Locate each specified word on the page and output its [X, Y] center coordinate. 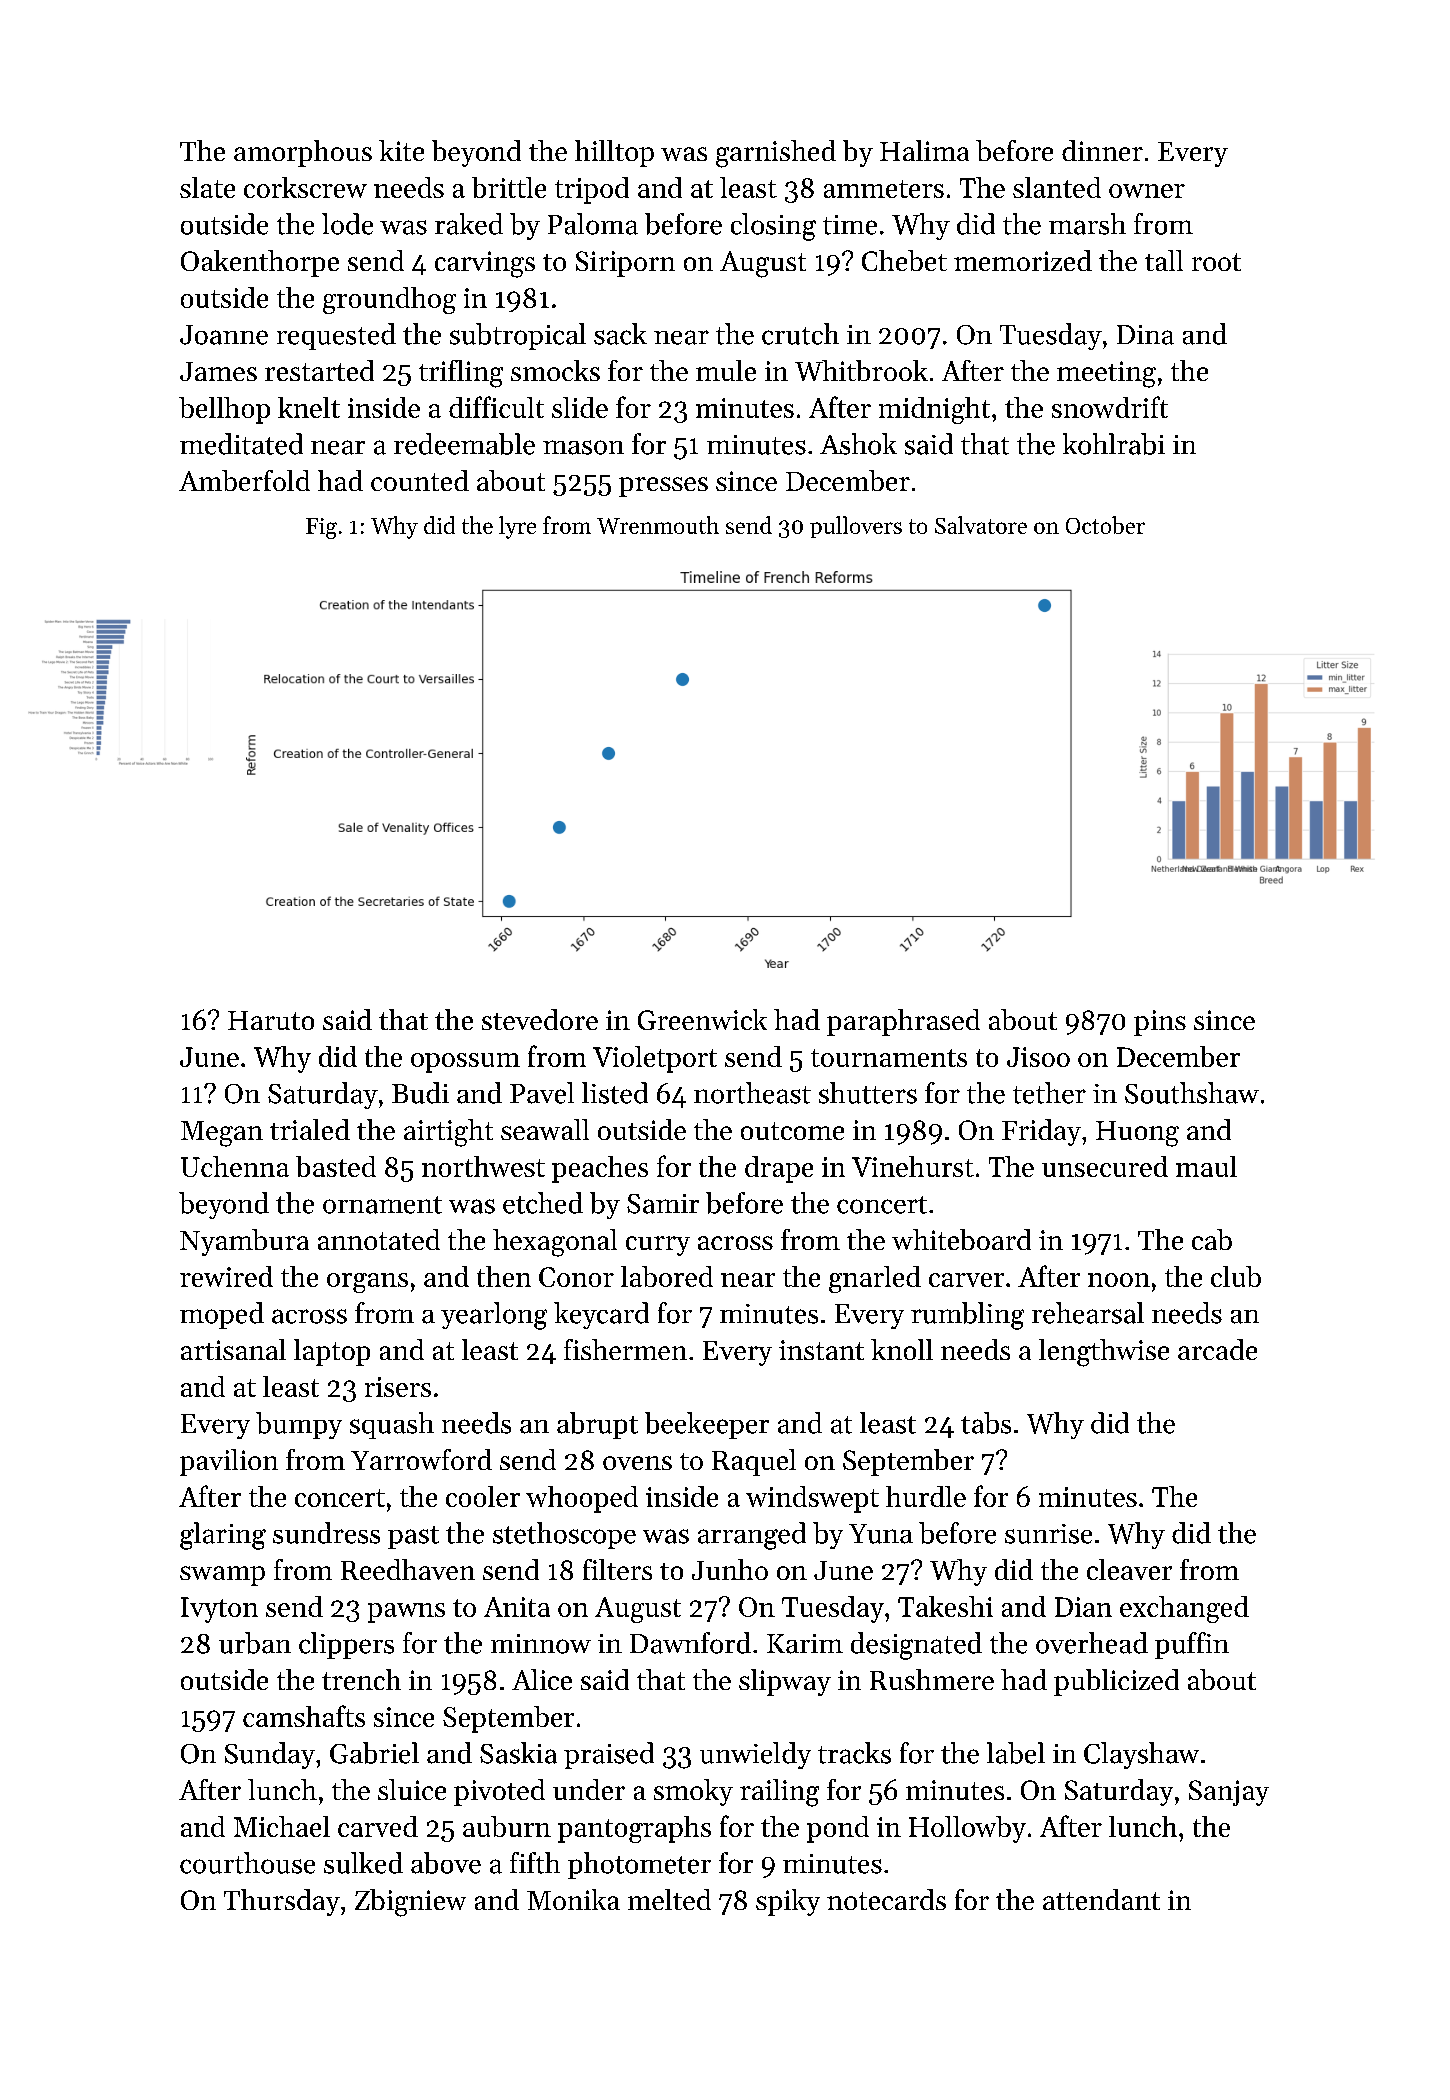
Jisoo [1038, 1057]
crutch [800, 334]
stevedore [540, 1019]
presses [663, 487]
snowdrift [1110, 407]
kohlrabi [1114, 444]
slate [207, 187]
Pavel [542, 1093]
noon [1119, 1280]
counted [420, 480]
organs [367, 1283]
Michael [282, 1826]
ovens [637, 1463]
